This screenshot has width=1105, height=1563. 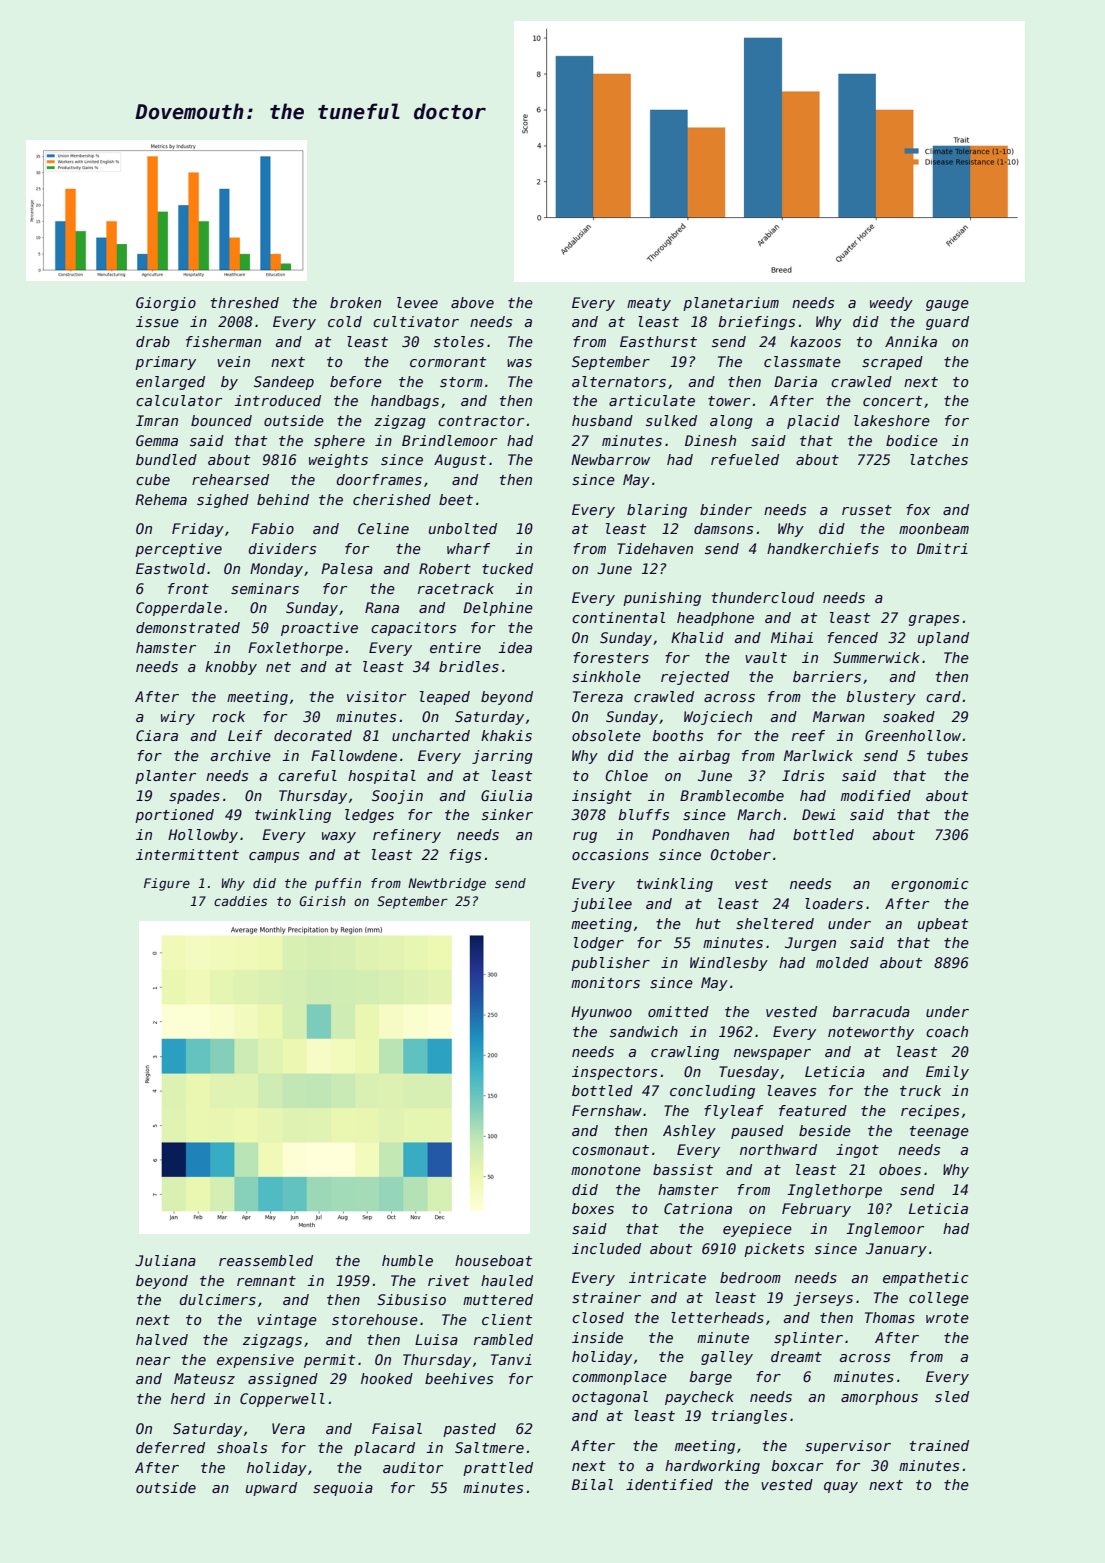 I want to click on meaty, so click(x=649, y=304).
